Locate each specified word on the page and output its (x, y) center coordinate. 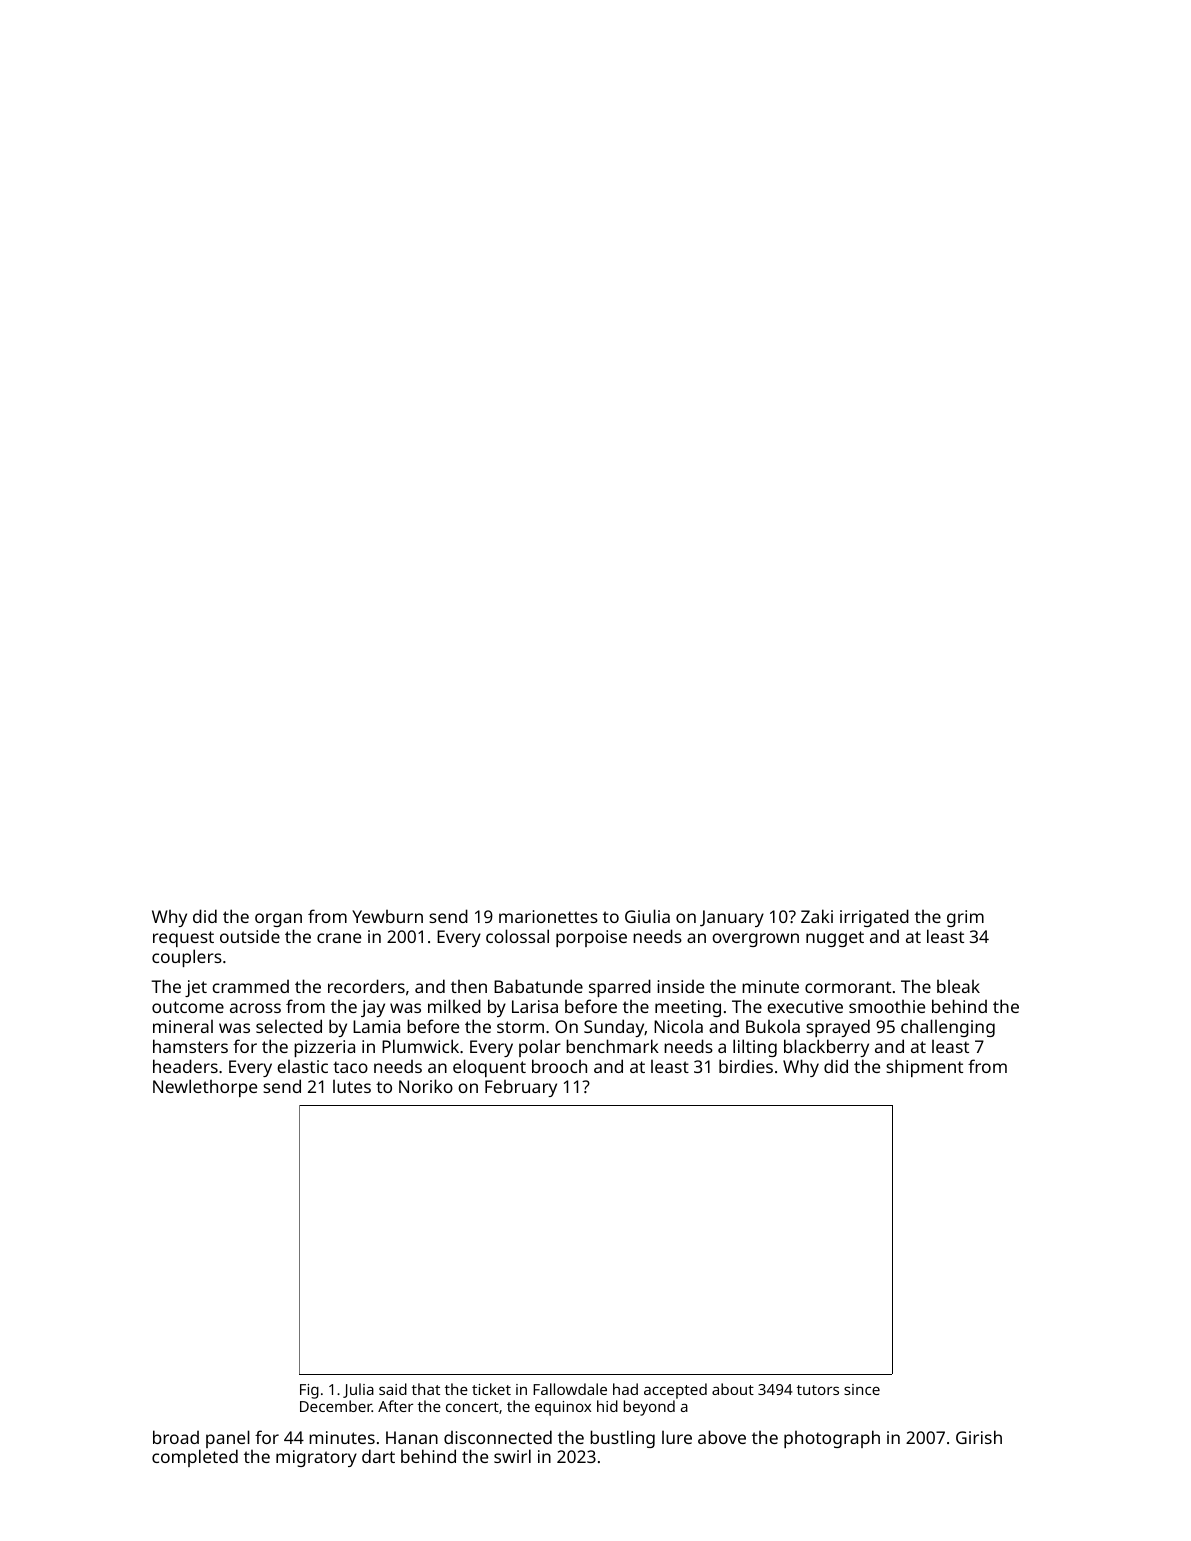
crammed (250, 986)
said (393, 1389)
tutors (818, 1390)
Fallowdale (570, 1389)
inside (680, 986)
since (862, 1389)
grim (965, 918)
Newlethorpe (205, 1088)
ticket (491, 1389)
